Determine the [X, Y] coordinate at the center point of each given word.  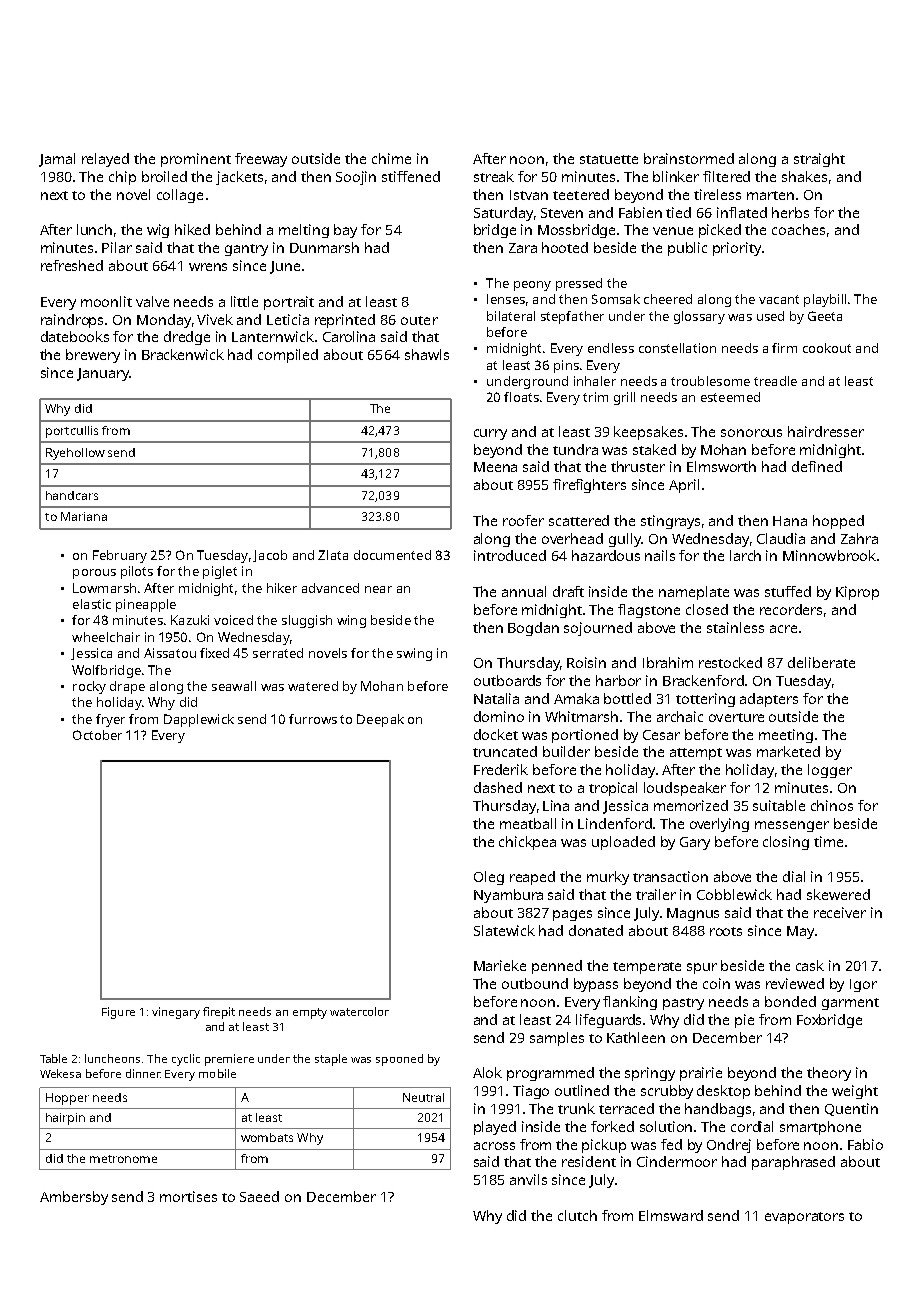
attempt [696, 754]
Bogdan [533, 629]
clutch [577, 1215]
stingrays [670, 522]
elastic [92, 604]
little [244, 301]
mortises [188, 1196]
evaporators [804, 1218]
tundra [575, 449]
